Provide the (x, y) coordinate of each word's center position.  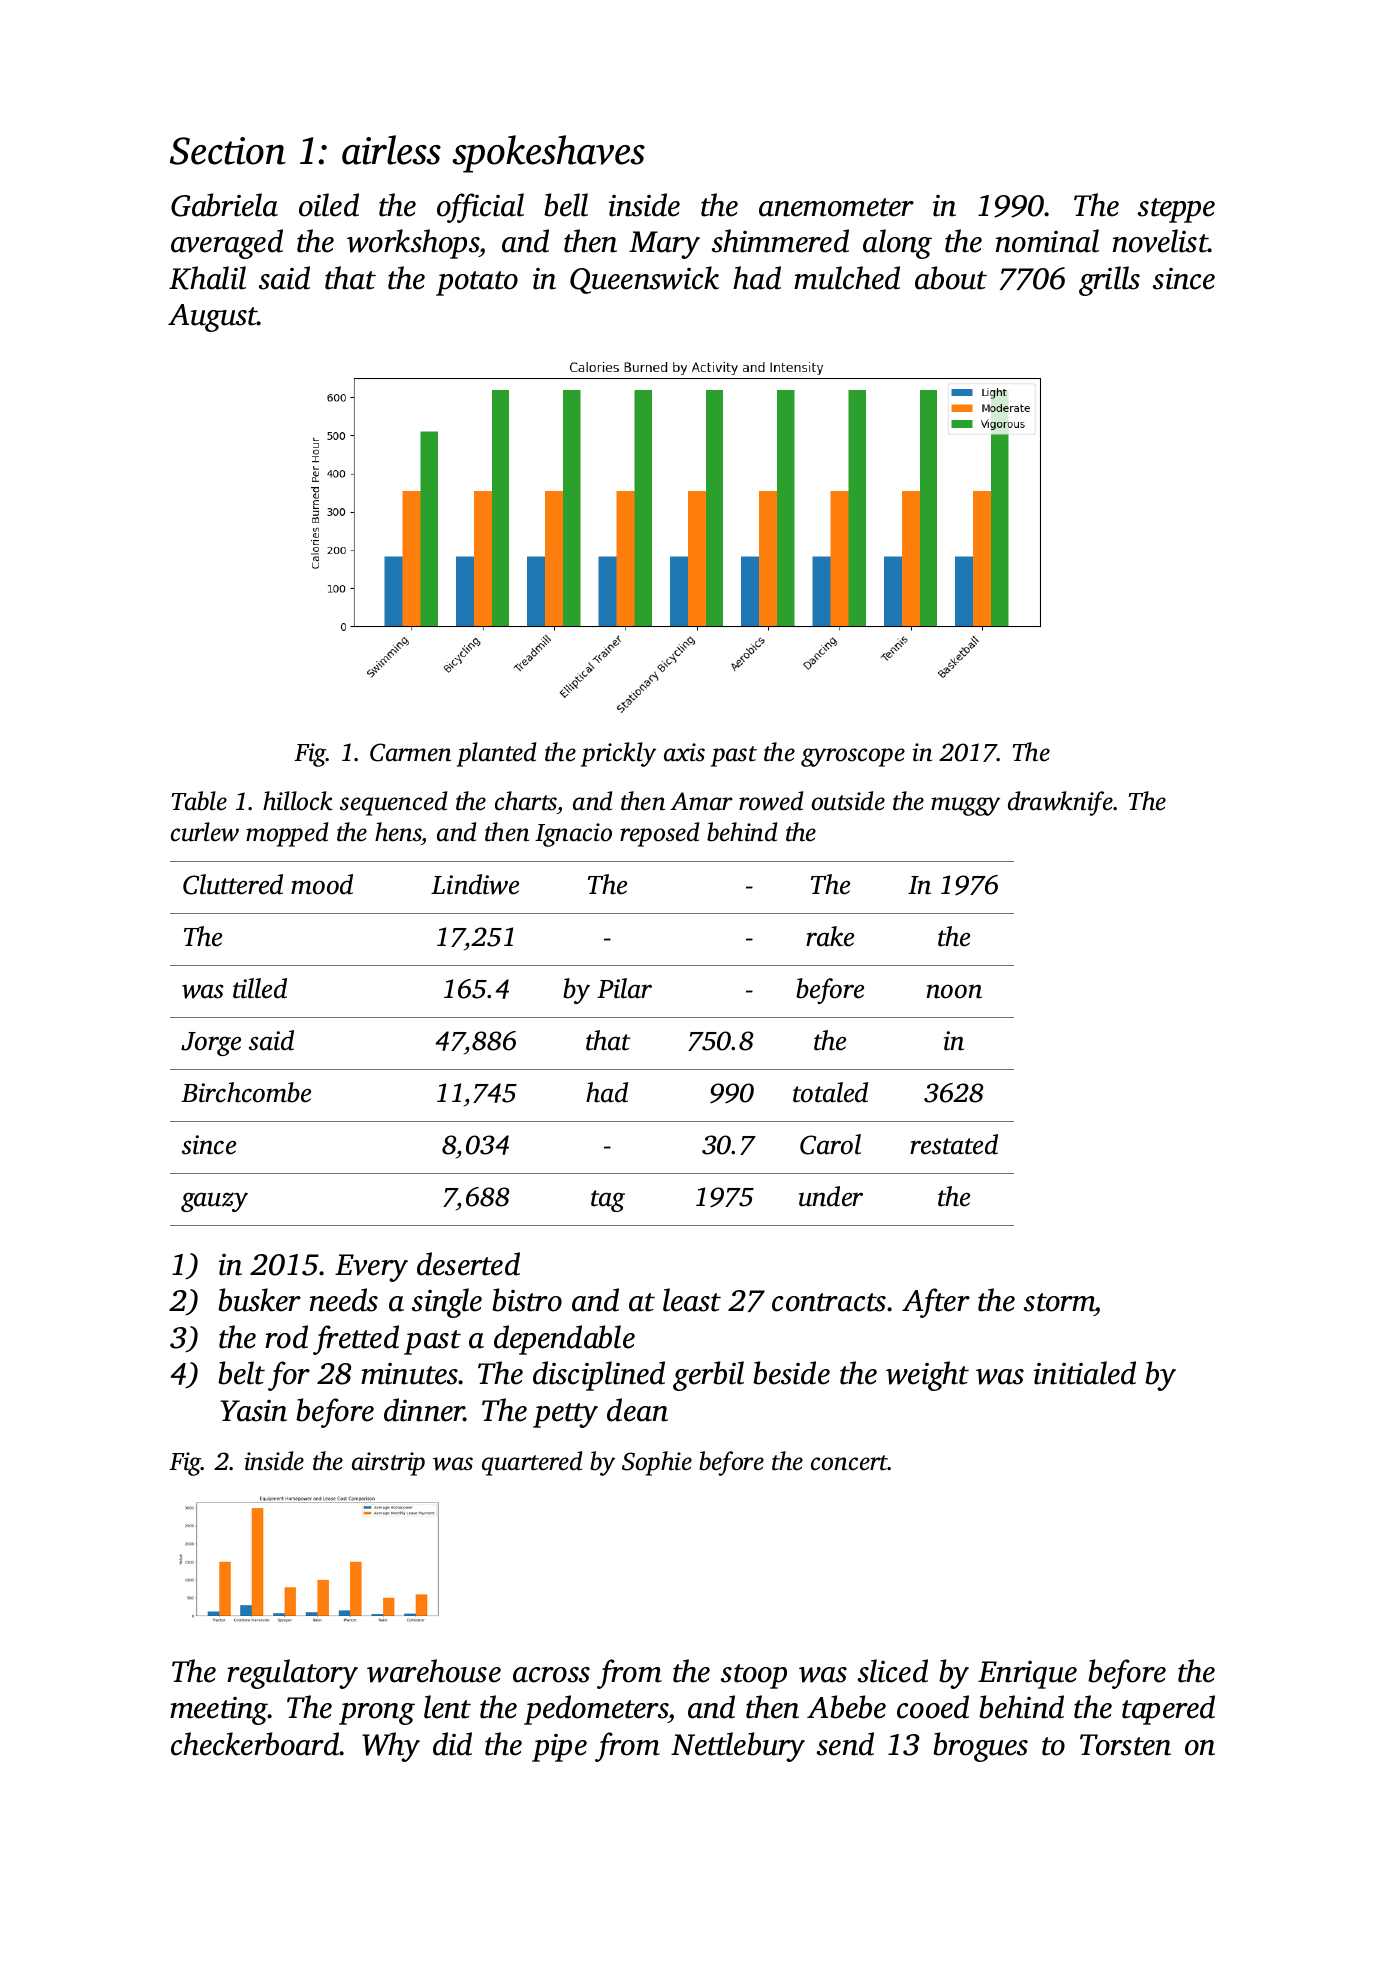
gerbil (708, 1376)
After (936, 1303)
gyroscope (853, 757)
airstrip (388, 1464)
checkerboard (255, 1744)
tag (608, 1201)
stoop (754, 1676)
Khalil (207, 278)
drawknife (1060, 803)
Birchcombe (246, 1092)
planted (496, 754)
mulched (847, 278)
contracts (829, 1302)
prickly (618, 754)
